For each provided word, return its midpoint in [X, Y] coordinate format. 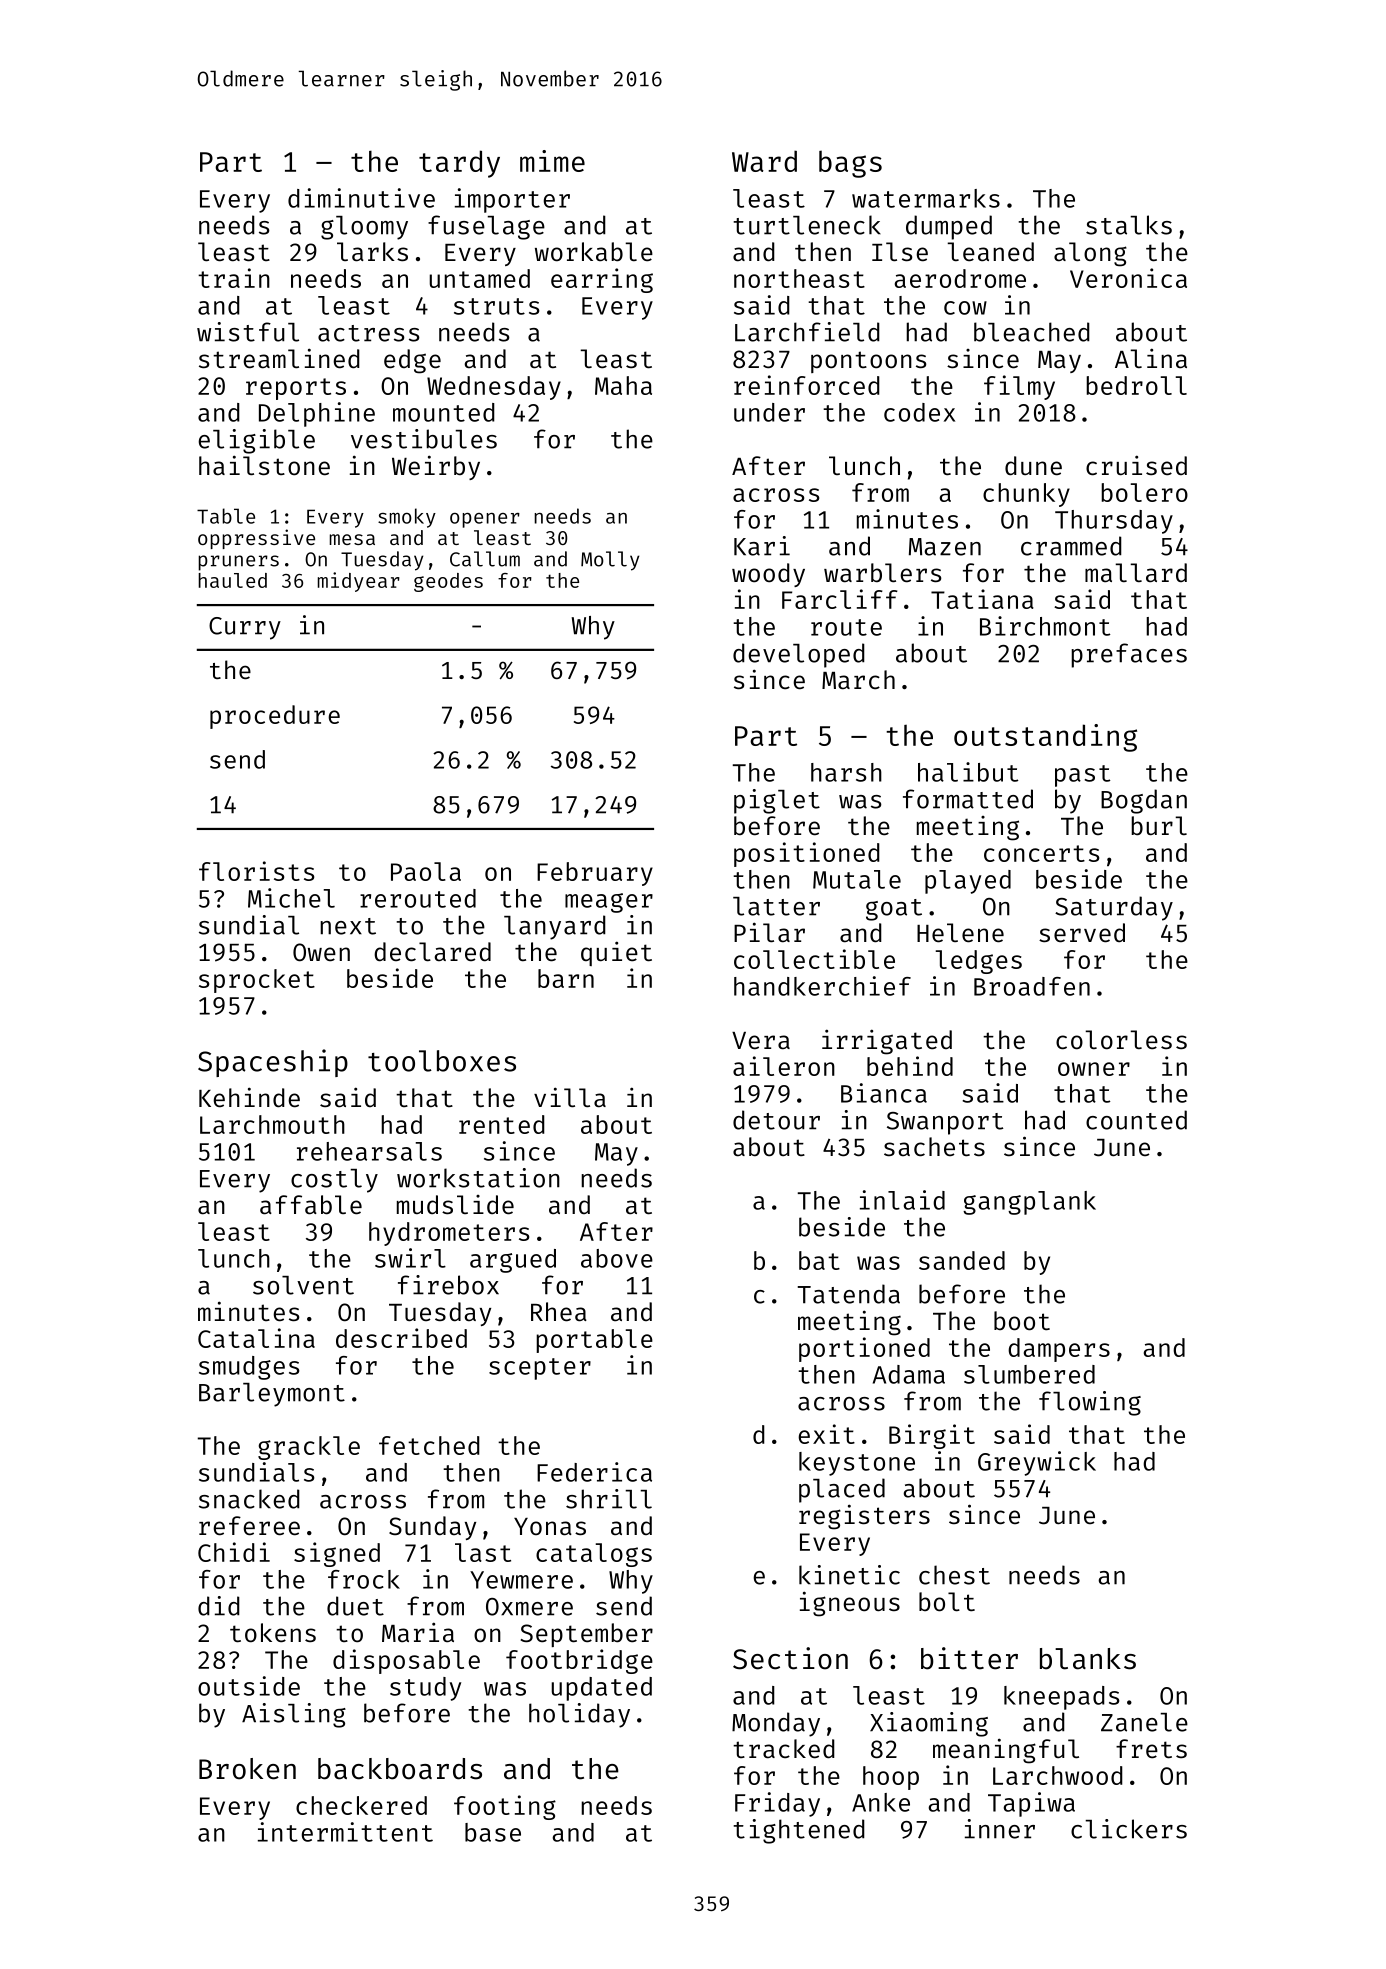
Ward [764, 161]
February [595, 874]
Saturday [1114, 908]
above [617, 1258]
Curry [245, 628]
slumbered [1029, 1374]
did [219, 1606]
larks [372, 252]
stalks [1129, 225]
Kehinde [249, 1097]
